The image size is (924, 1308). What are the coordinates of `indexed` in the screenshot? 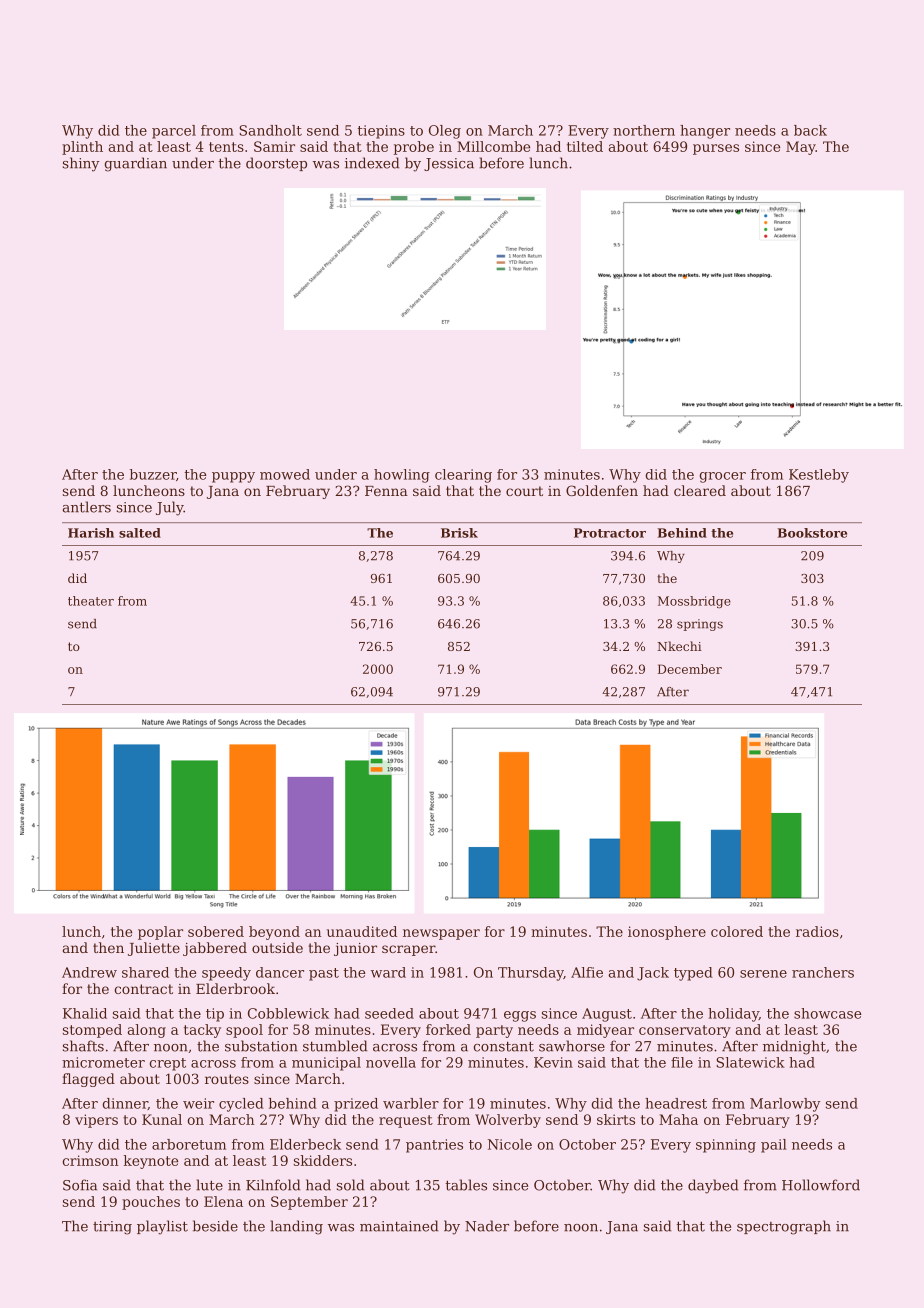 It's located at (372, 163).
